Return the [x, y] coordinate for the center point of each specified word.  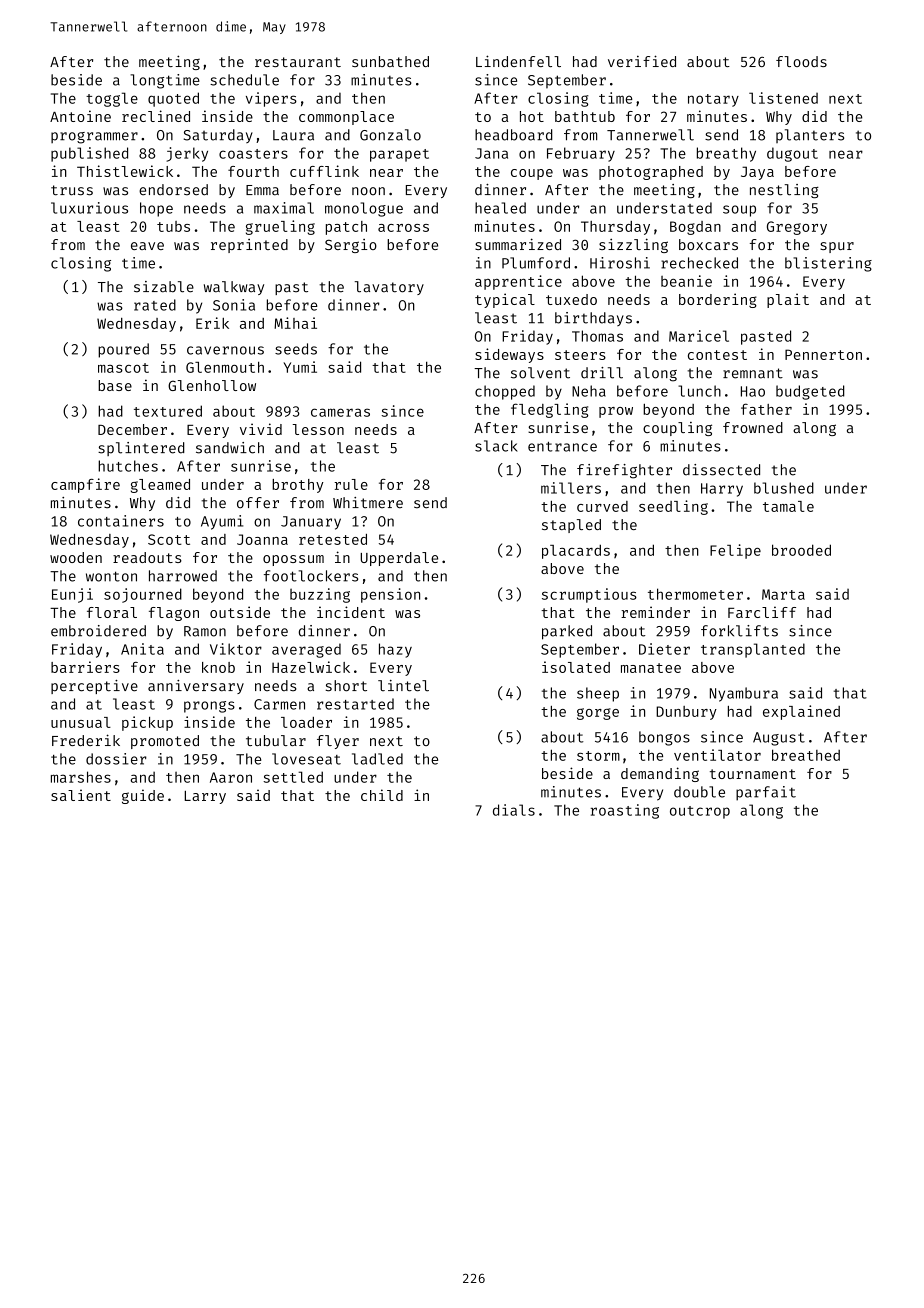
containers [121, 521]
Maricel [699, 336]
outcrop [700, 812]
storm [598, 756]
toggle [112, 99]
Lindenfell [518, 61]
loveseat [306, 759]
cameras [340, 412]
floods [801, 61]
